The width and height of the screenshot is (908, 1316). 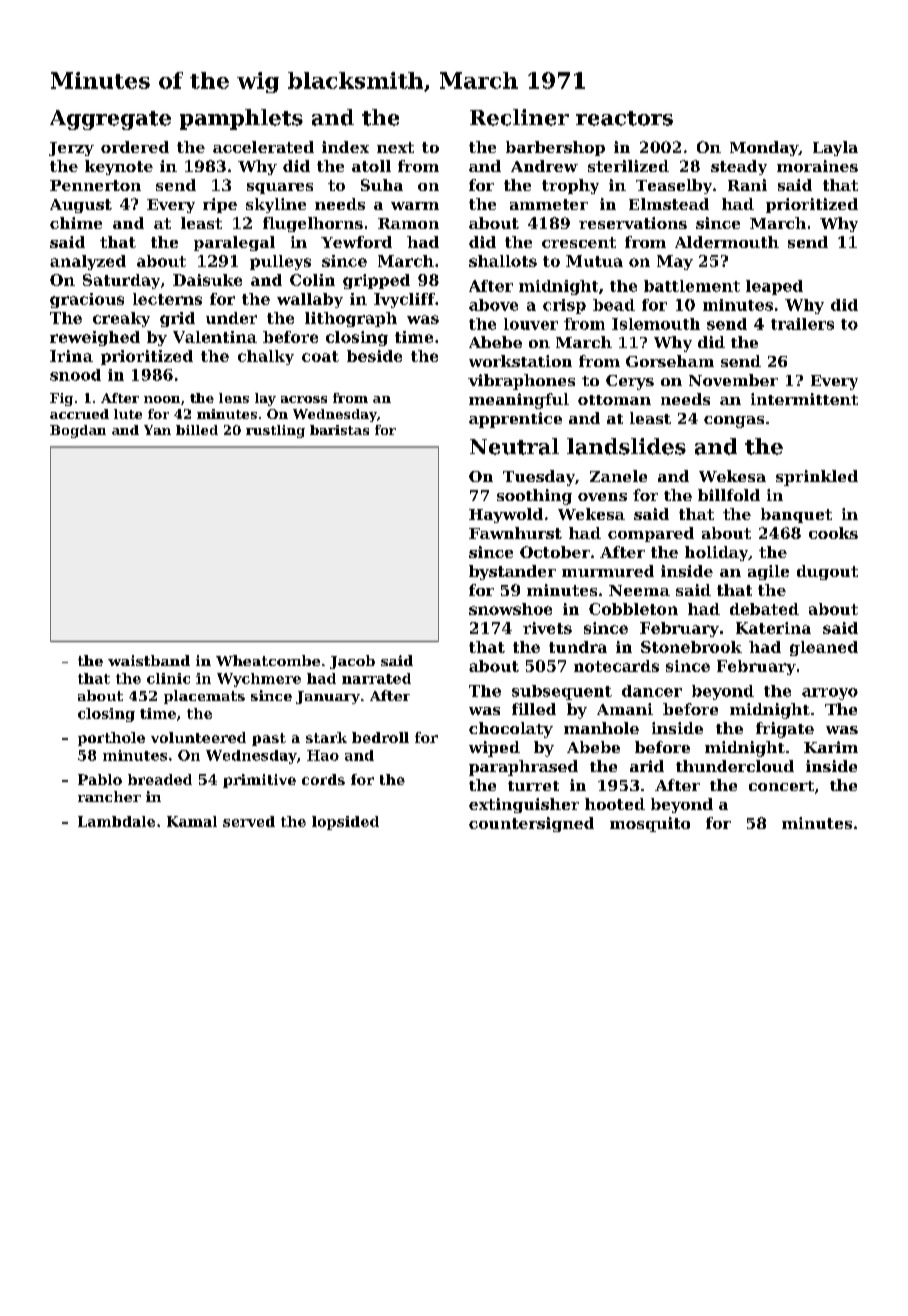 What do you see at coordinates (116, 821) in the screenshot?
I see `Lambdale` at bounding box center [116, 821].
